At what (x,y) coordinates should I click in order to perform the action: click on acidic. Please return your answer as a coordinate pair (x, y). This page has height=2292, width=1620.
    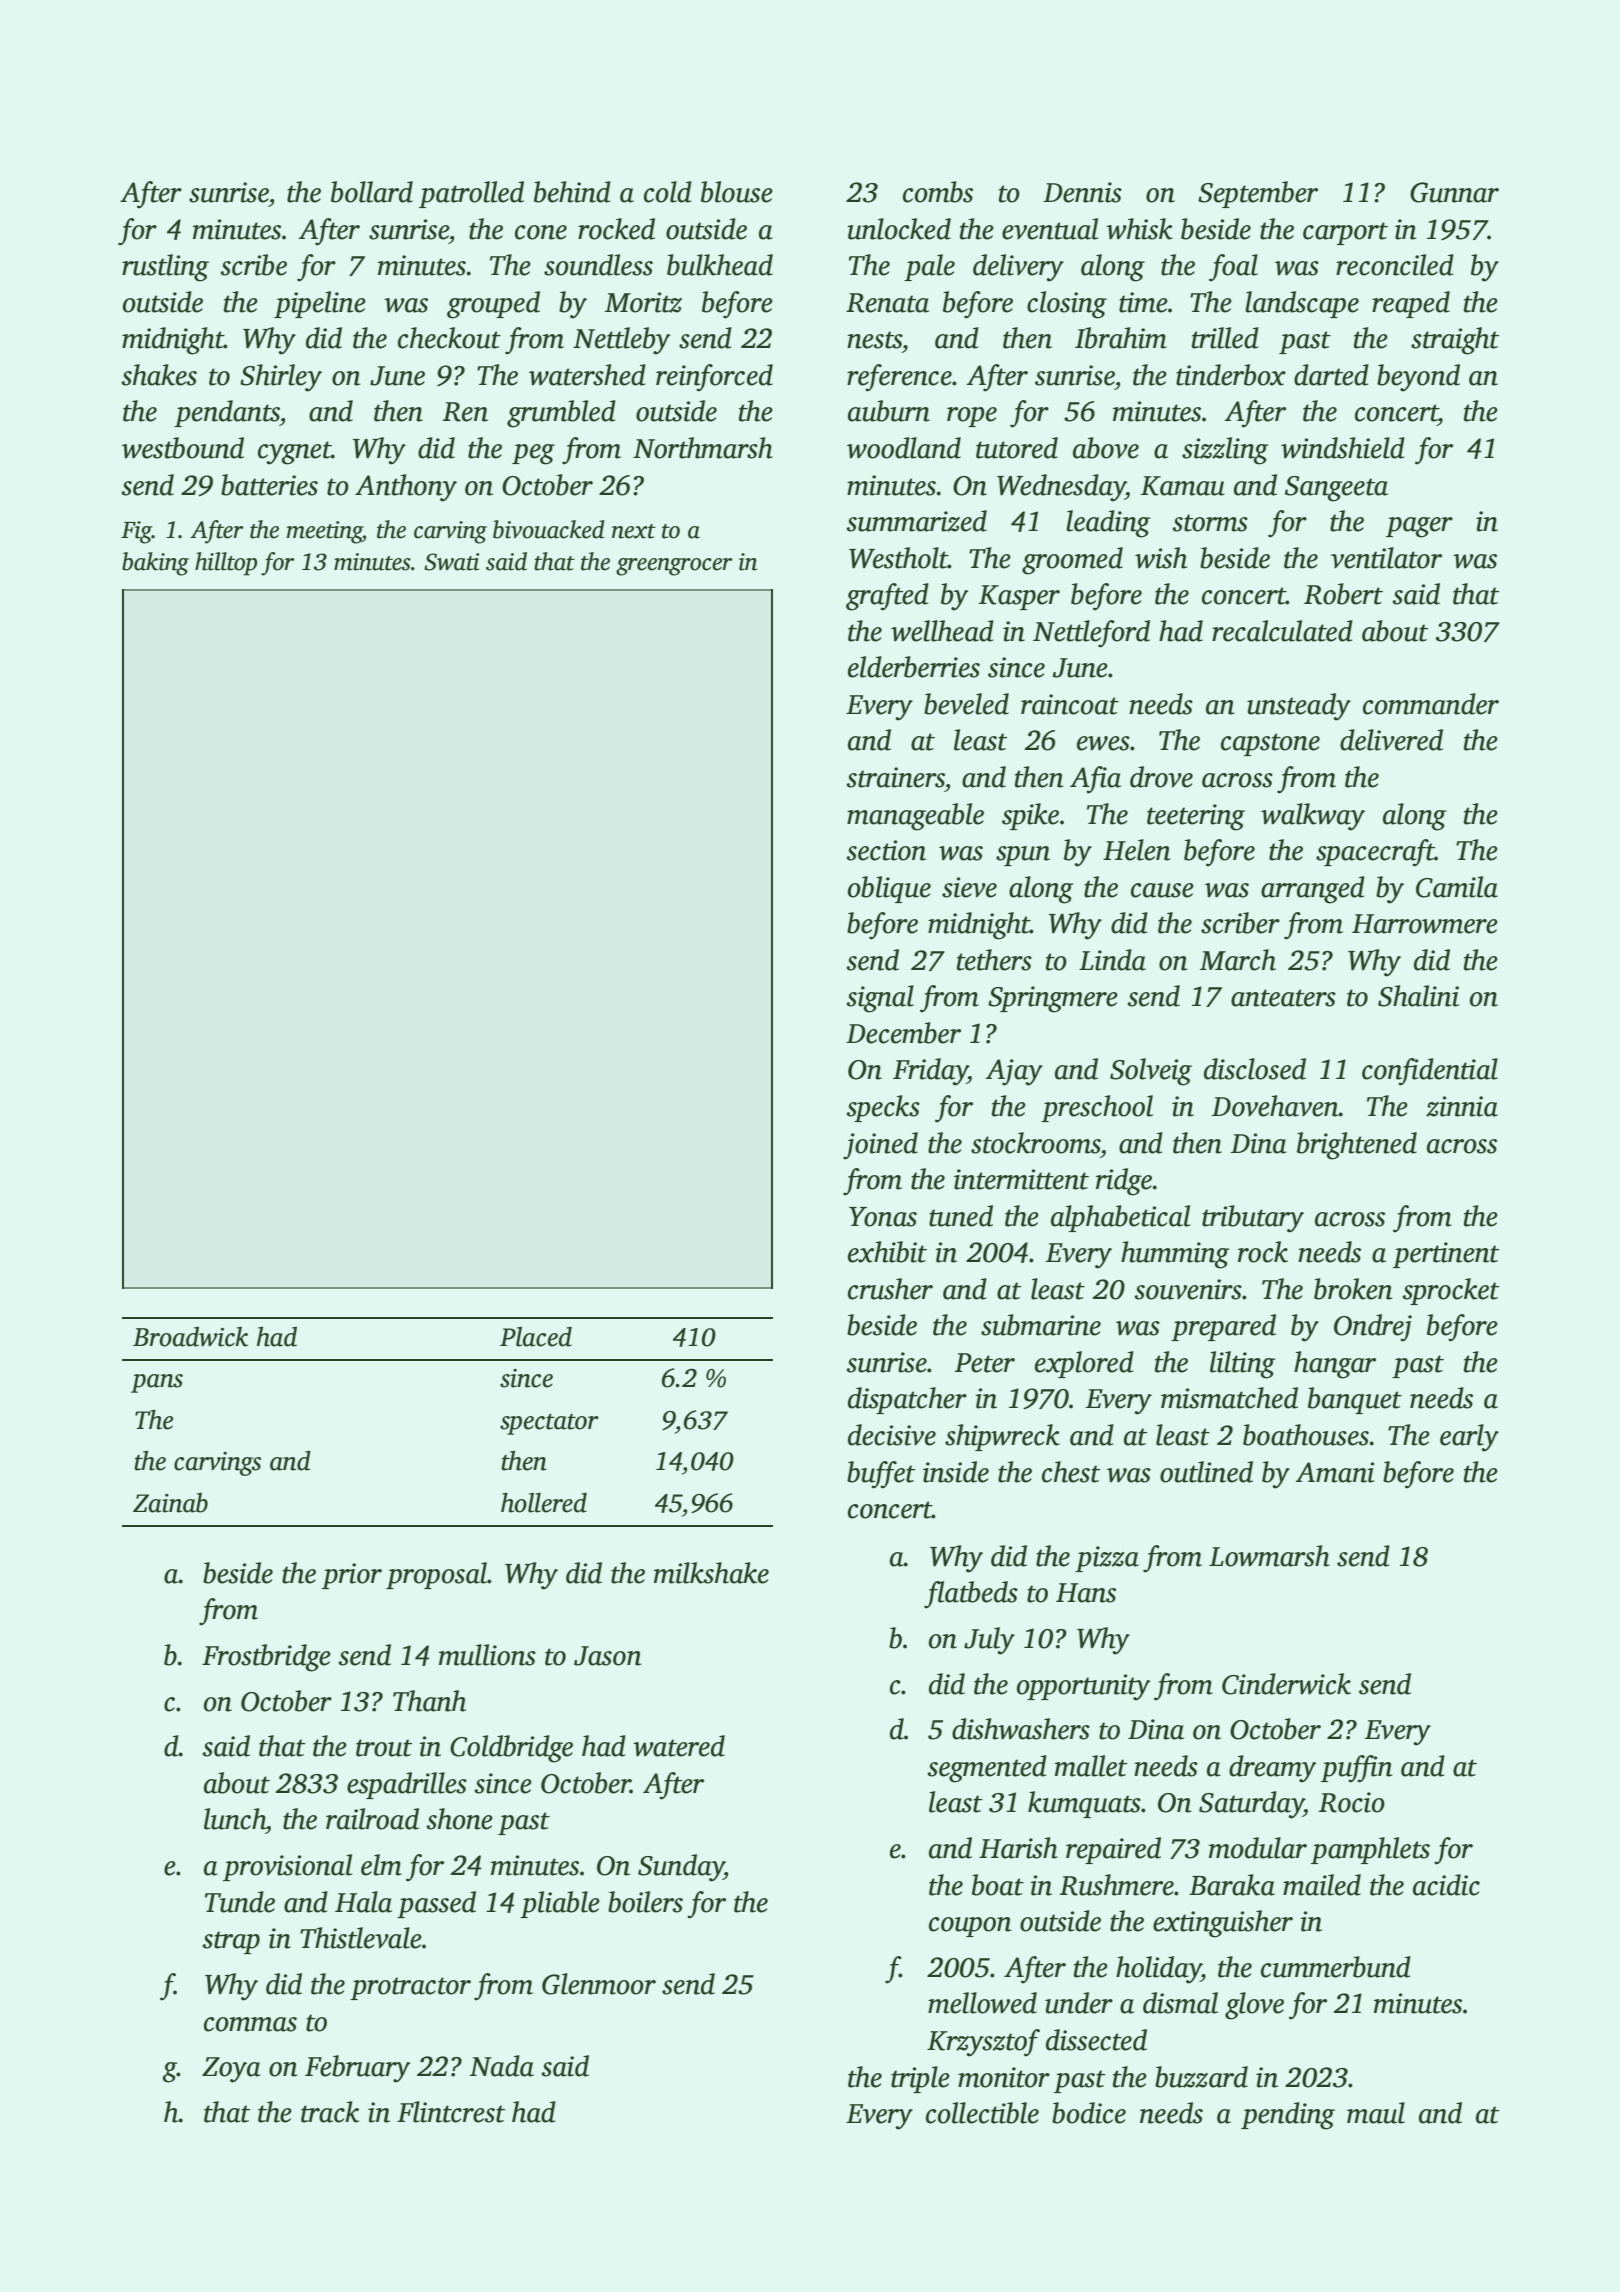
    Looking at the image, I should click on (1446, 1885).
